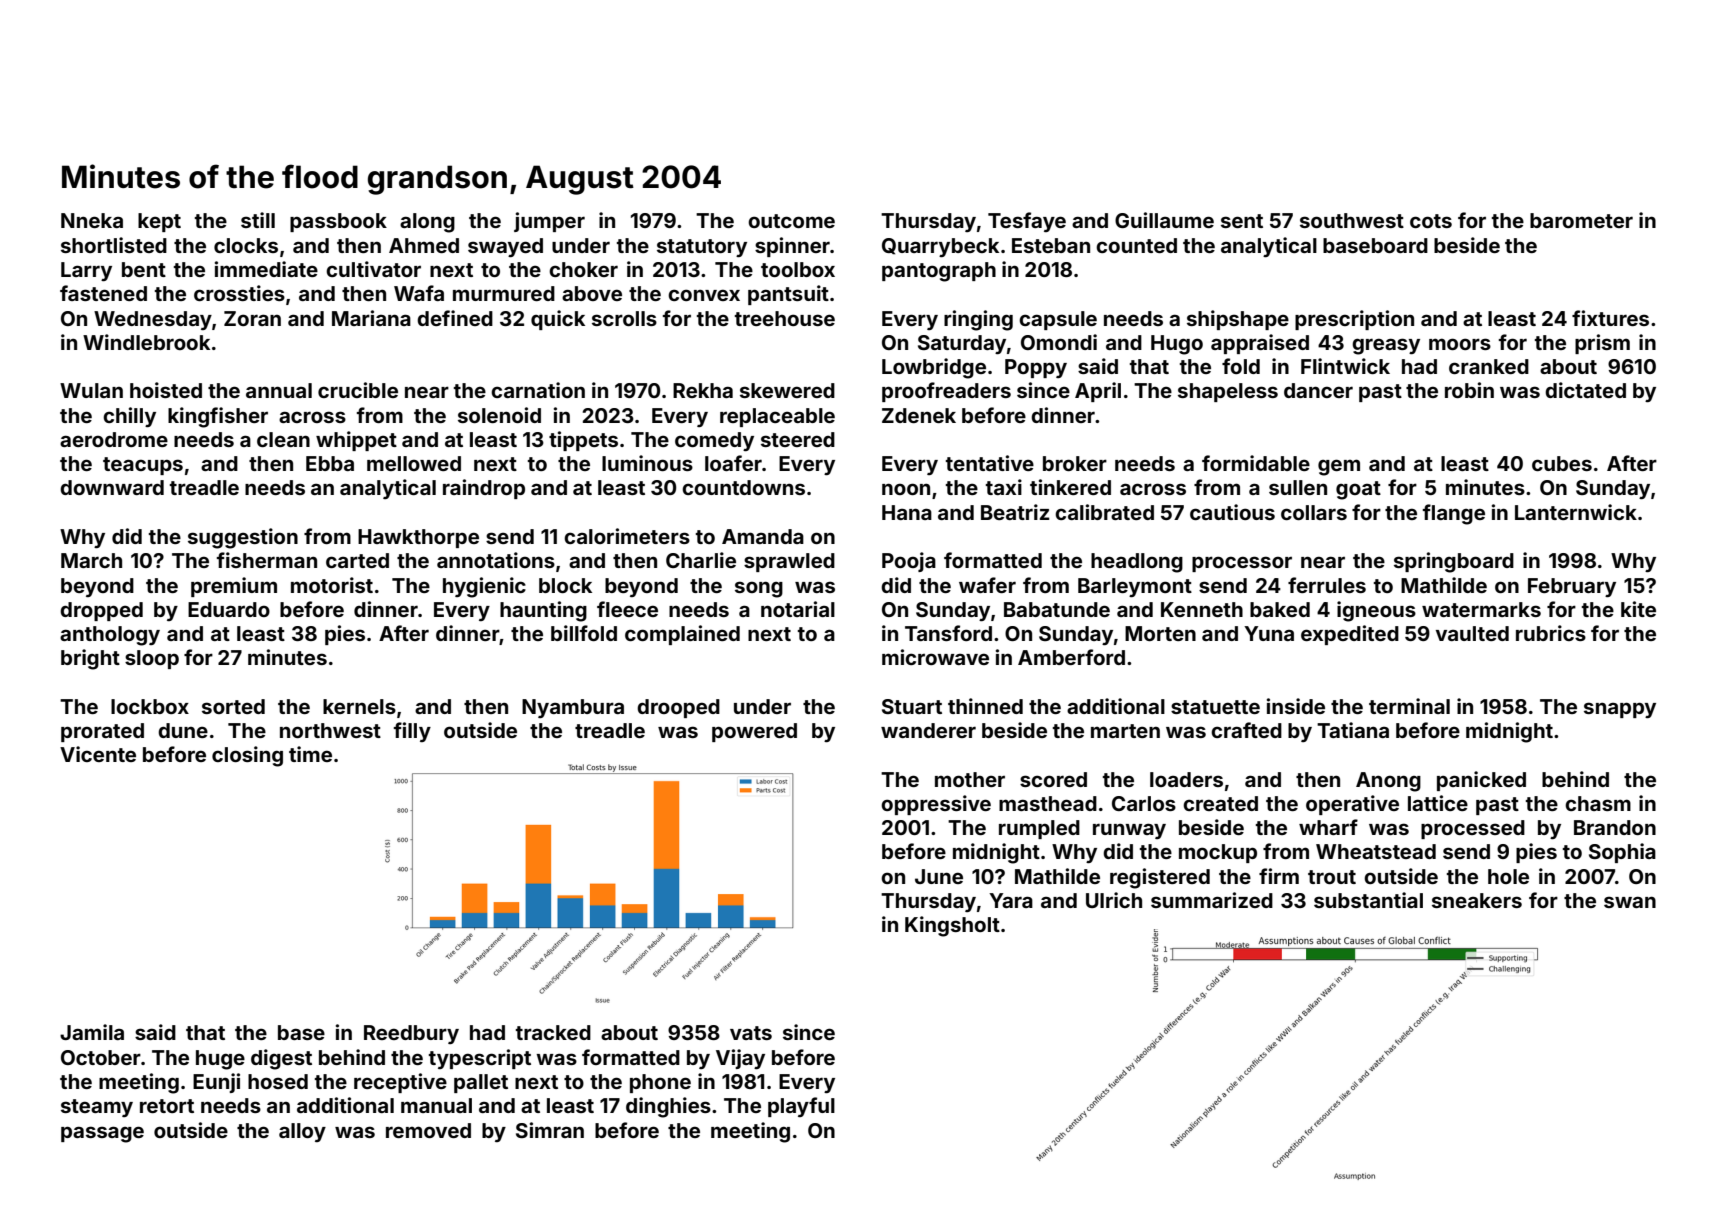  Describe the element at coordinates (550, 1130) in the screenshot. I see `Simran` at that location.
